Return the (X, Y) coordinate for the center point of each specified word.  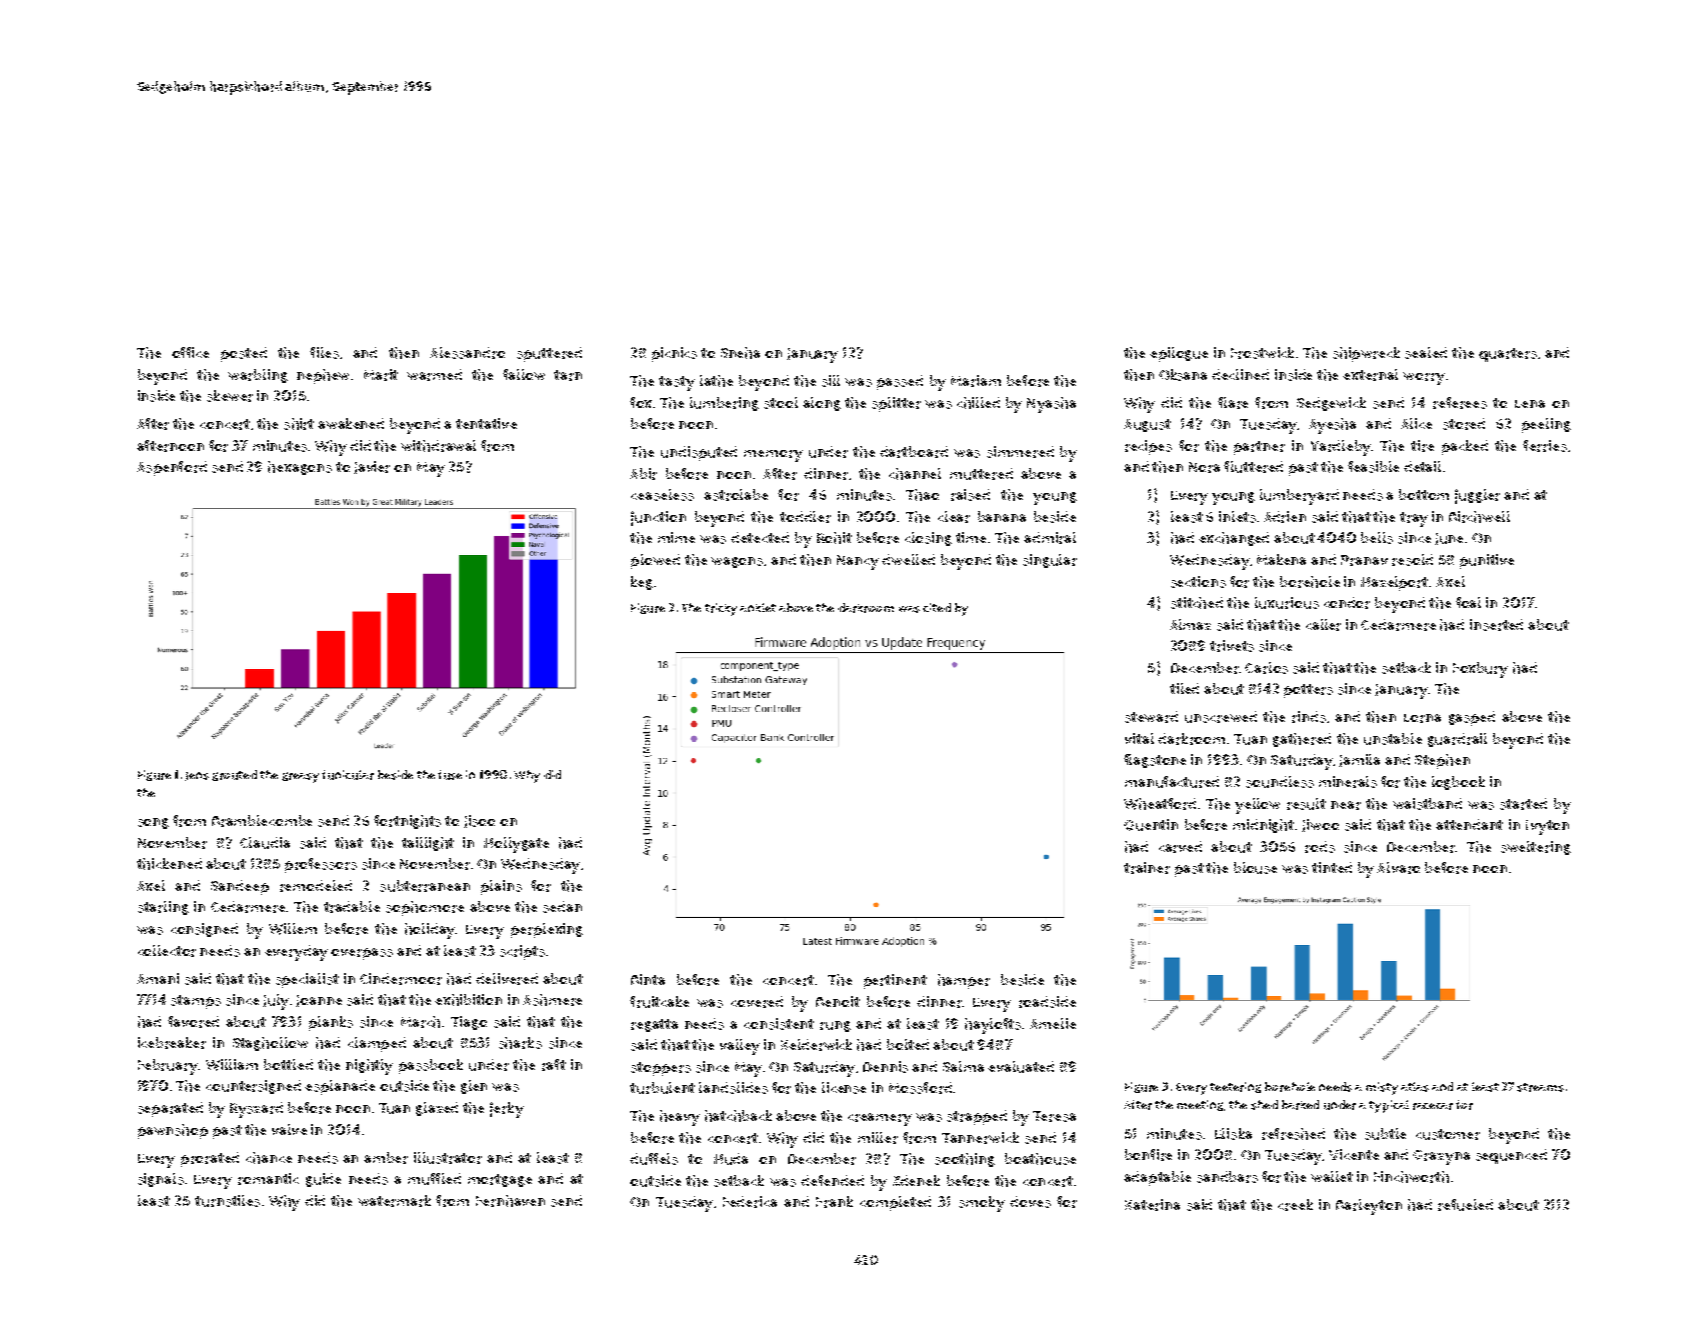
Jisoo (479, 821)
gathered (1302, 740)
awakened (351, 423)
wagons (737, 562)
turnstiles (227, 1201)
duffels (654, 1159)
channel (915, 474)
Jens (197, 776)
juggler (1477, 496)
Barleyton (1369, 1207)
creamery (880, 1119)
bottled (288, 1064)
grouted (234, 775)
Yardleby (1341, 448)
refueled (1465, 1205)
